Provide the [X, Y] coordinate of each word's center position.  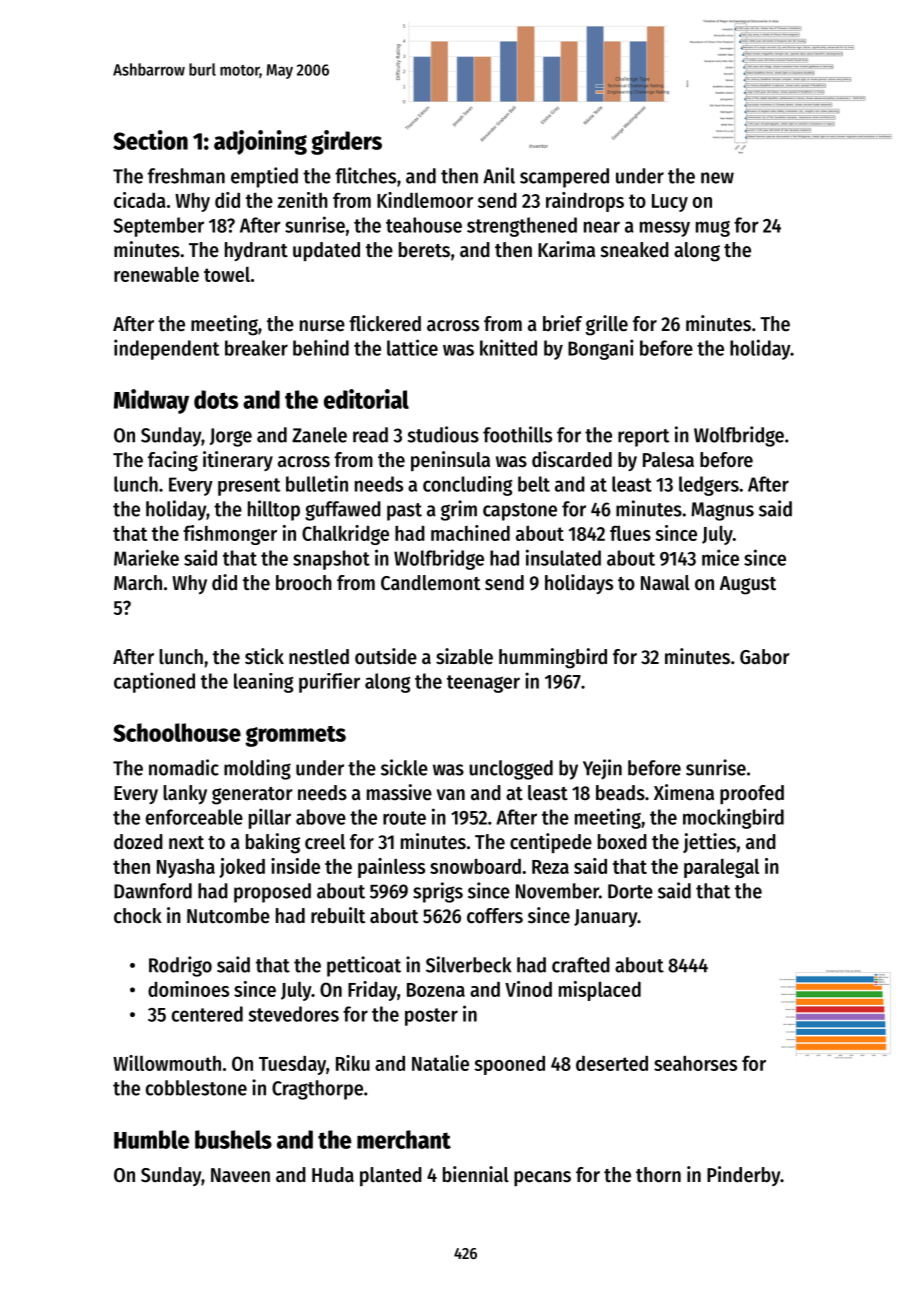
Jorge [231, 437]
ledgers [709, 486]
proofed [752, 794]
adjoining [260, 142]
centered [207, 1014]
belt [534, 484]
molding [257, 769]
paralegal [721, 868]
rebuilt [338, 915]
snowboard [475, 866]
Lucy [670, 203]
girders [346, 142]
